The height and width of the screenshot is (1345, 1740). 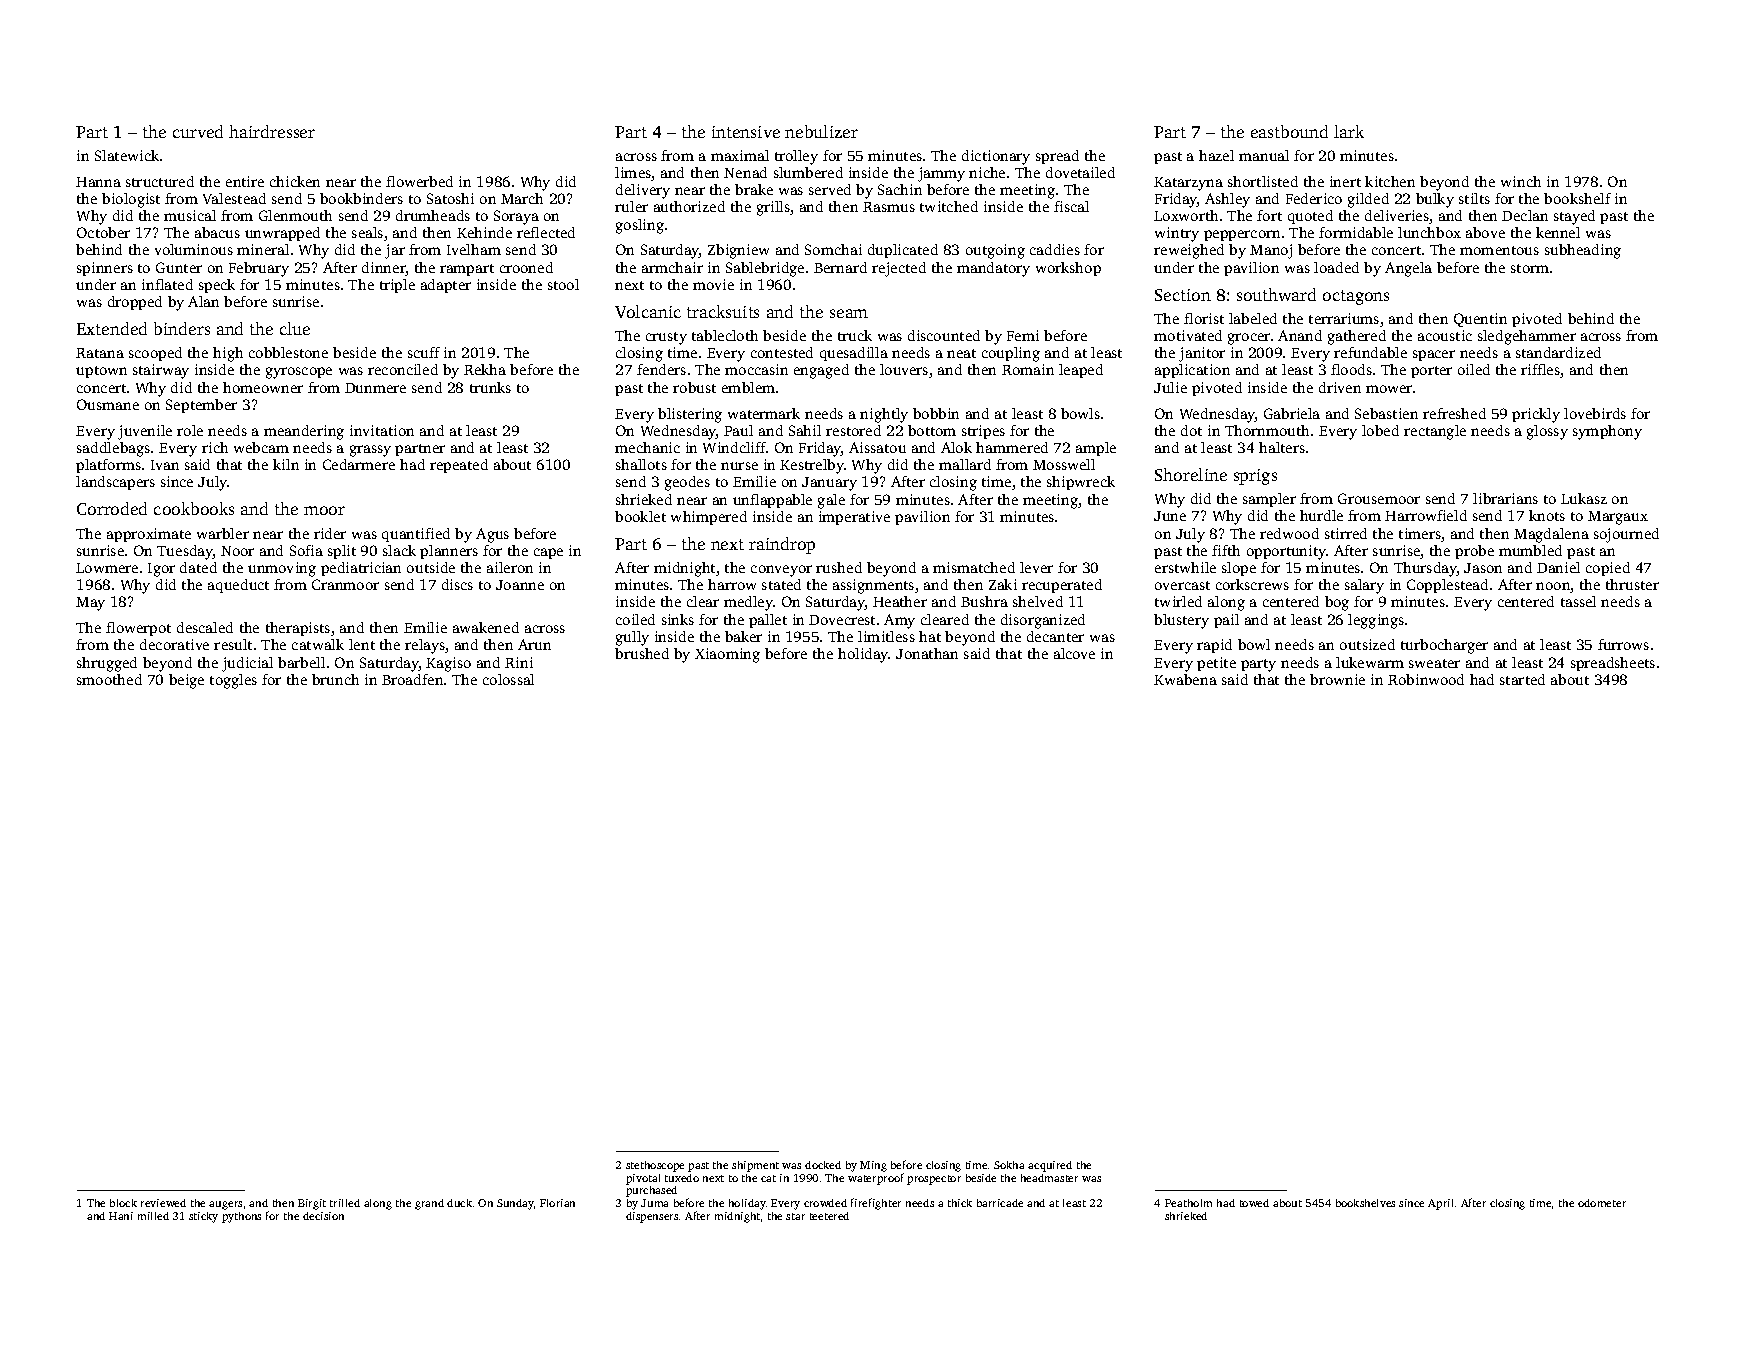 I want to click on standardized, so click(x=1558, y=352).
